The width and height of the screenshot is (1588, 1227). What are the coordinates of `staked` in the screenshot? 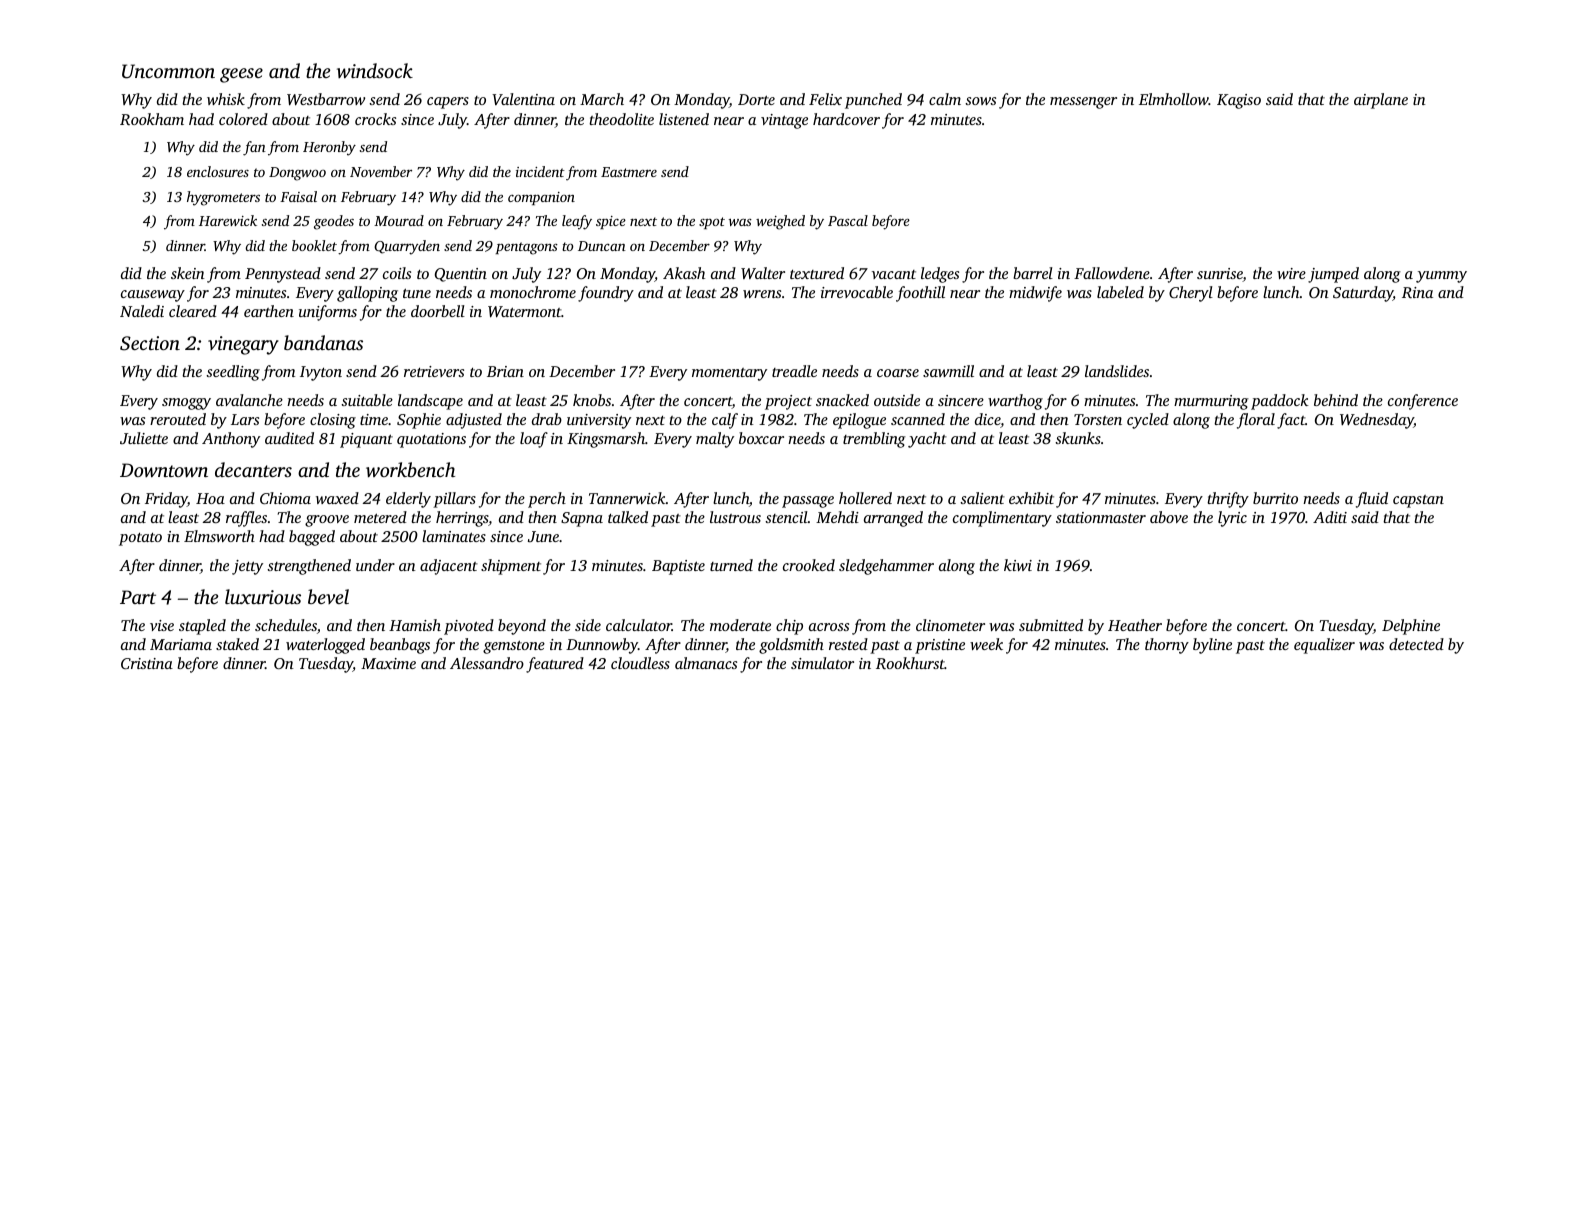 It's located at (237, 644).
